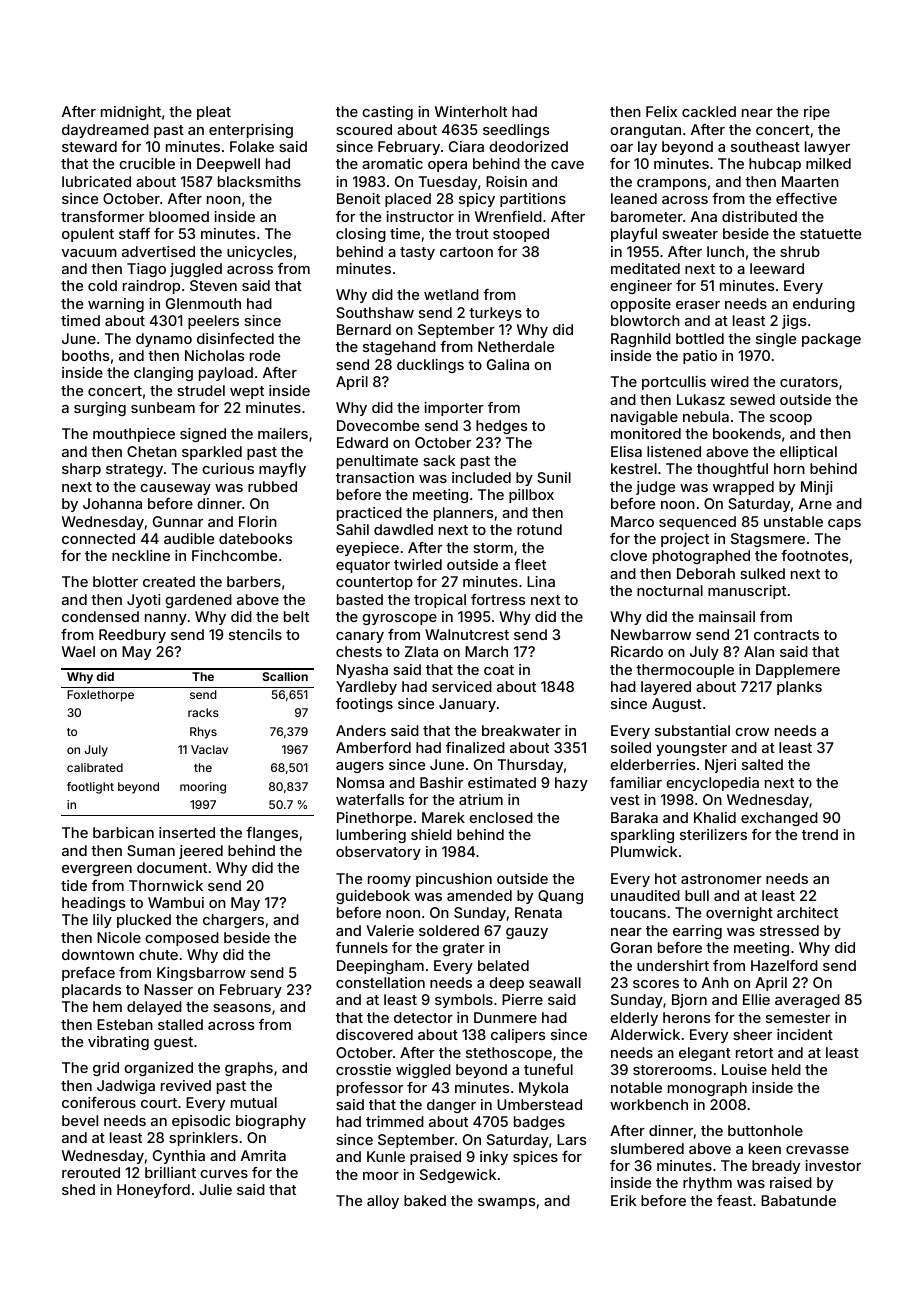 The image size is (924, 1308). Describe the element at coordinates (179, 216) in the screenshot. I see `bloomed` at that location.
